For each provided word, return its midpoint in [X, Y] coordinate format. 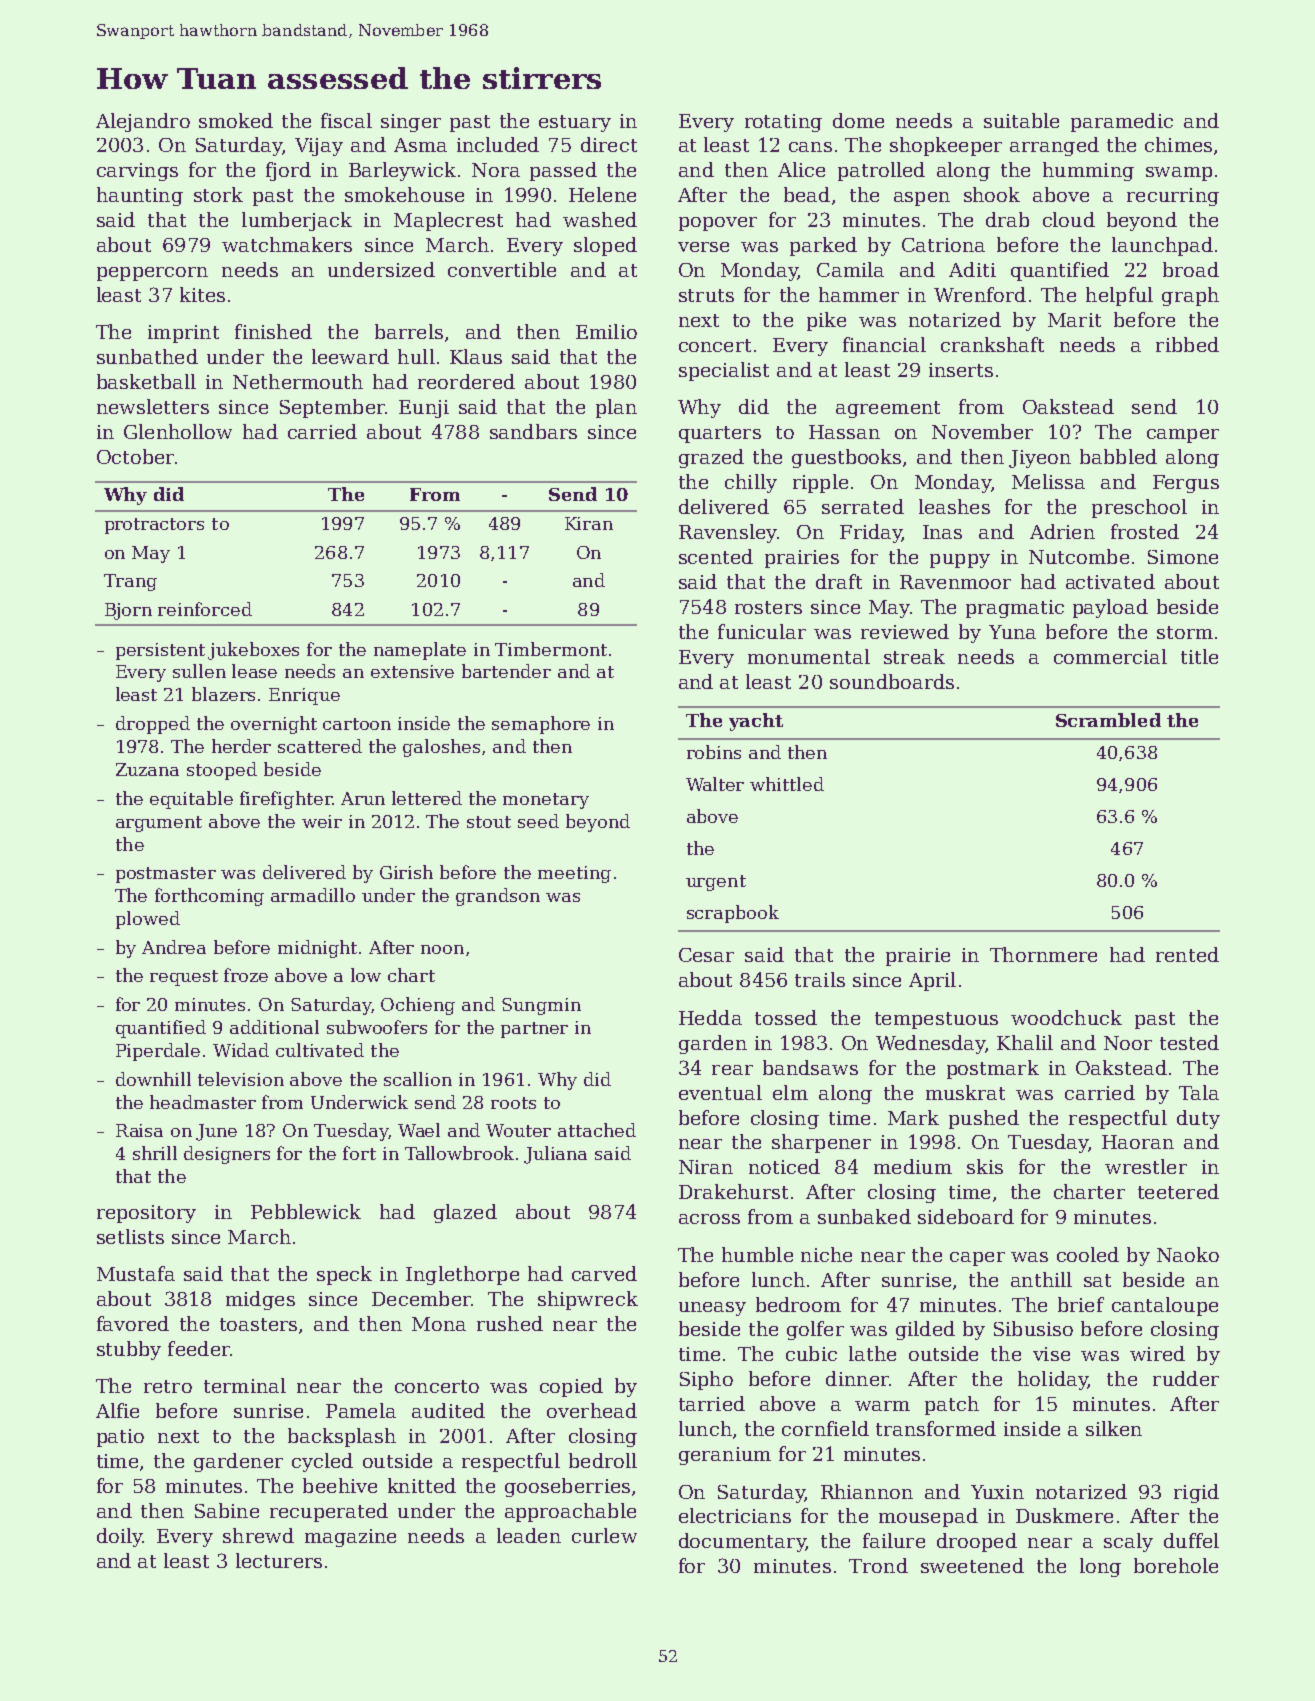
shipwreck [588, 1300]
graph [1190, 296]
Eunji [424, 409]
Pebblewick [306, 1211]
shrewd [258, 1535]
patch [952, 1405]
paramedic [1122, 122]
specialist [724, 371]
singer [411, 123]
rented [1187, 954]
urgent [716, 883]
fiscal [346, 120]
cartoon [357, 724]
